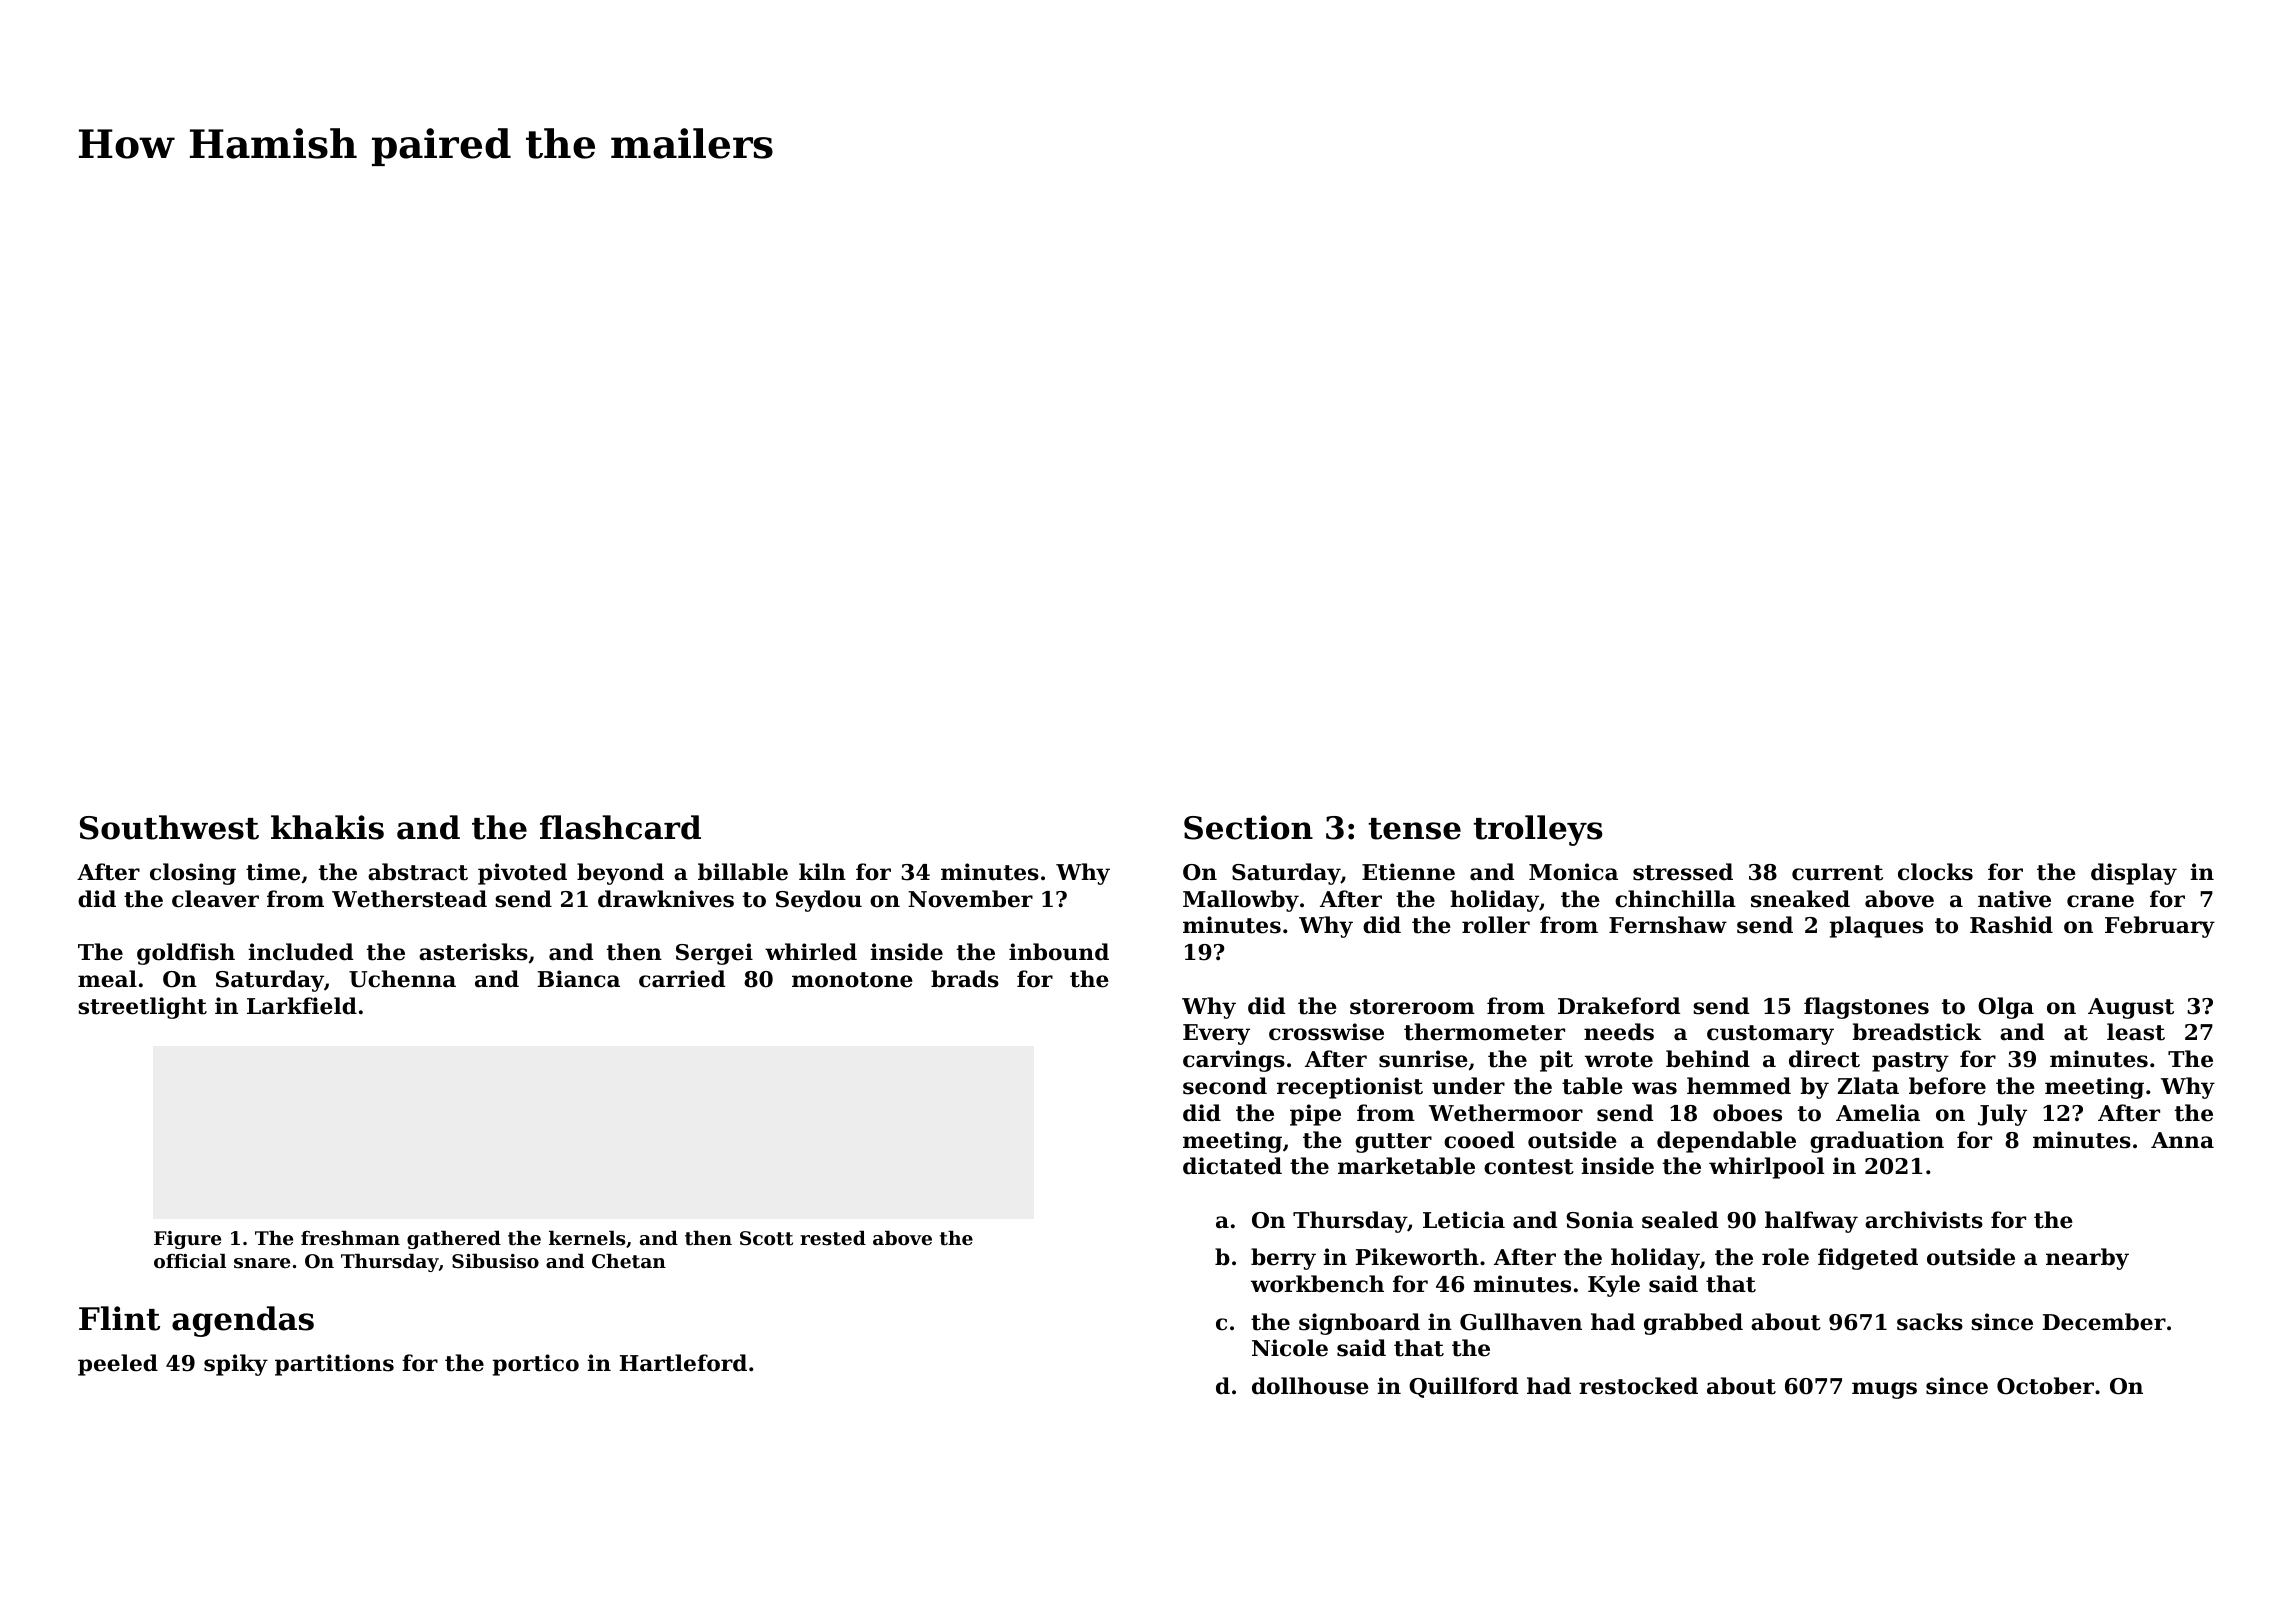 Image resolution: width=2292 pixels, height=1620 pixels. What do you see at coordinates (1248, 827) in the document?
I see `Section` at bounding box center [1248, 827].
